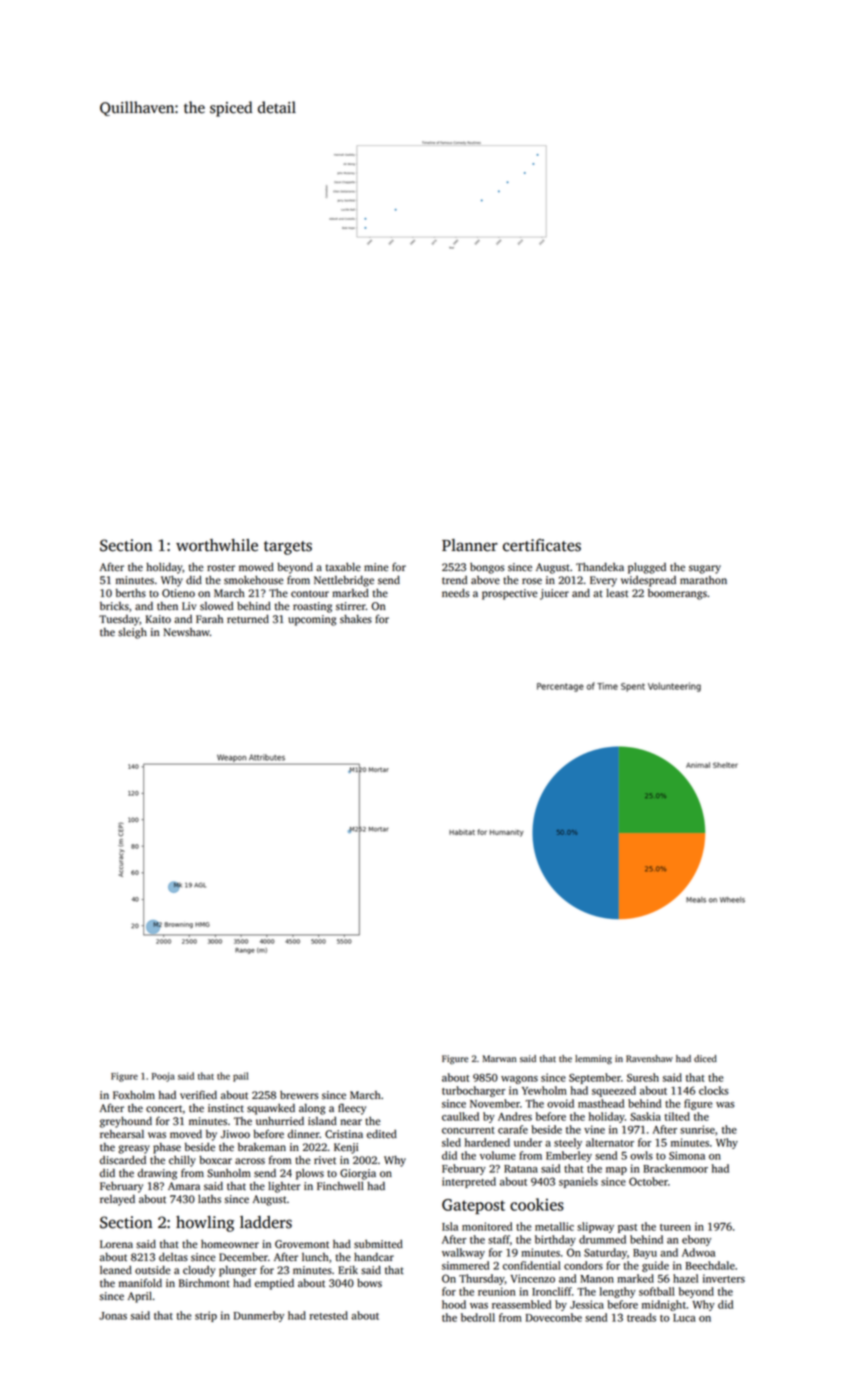 This image has height=1400, width=849. Describe the element at coordinates (705, 1059) in the image. I see `diced` at that location.
